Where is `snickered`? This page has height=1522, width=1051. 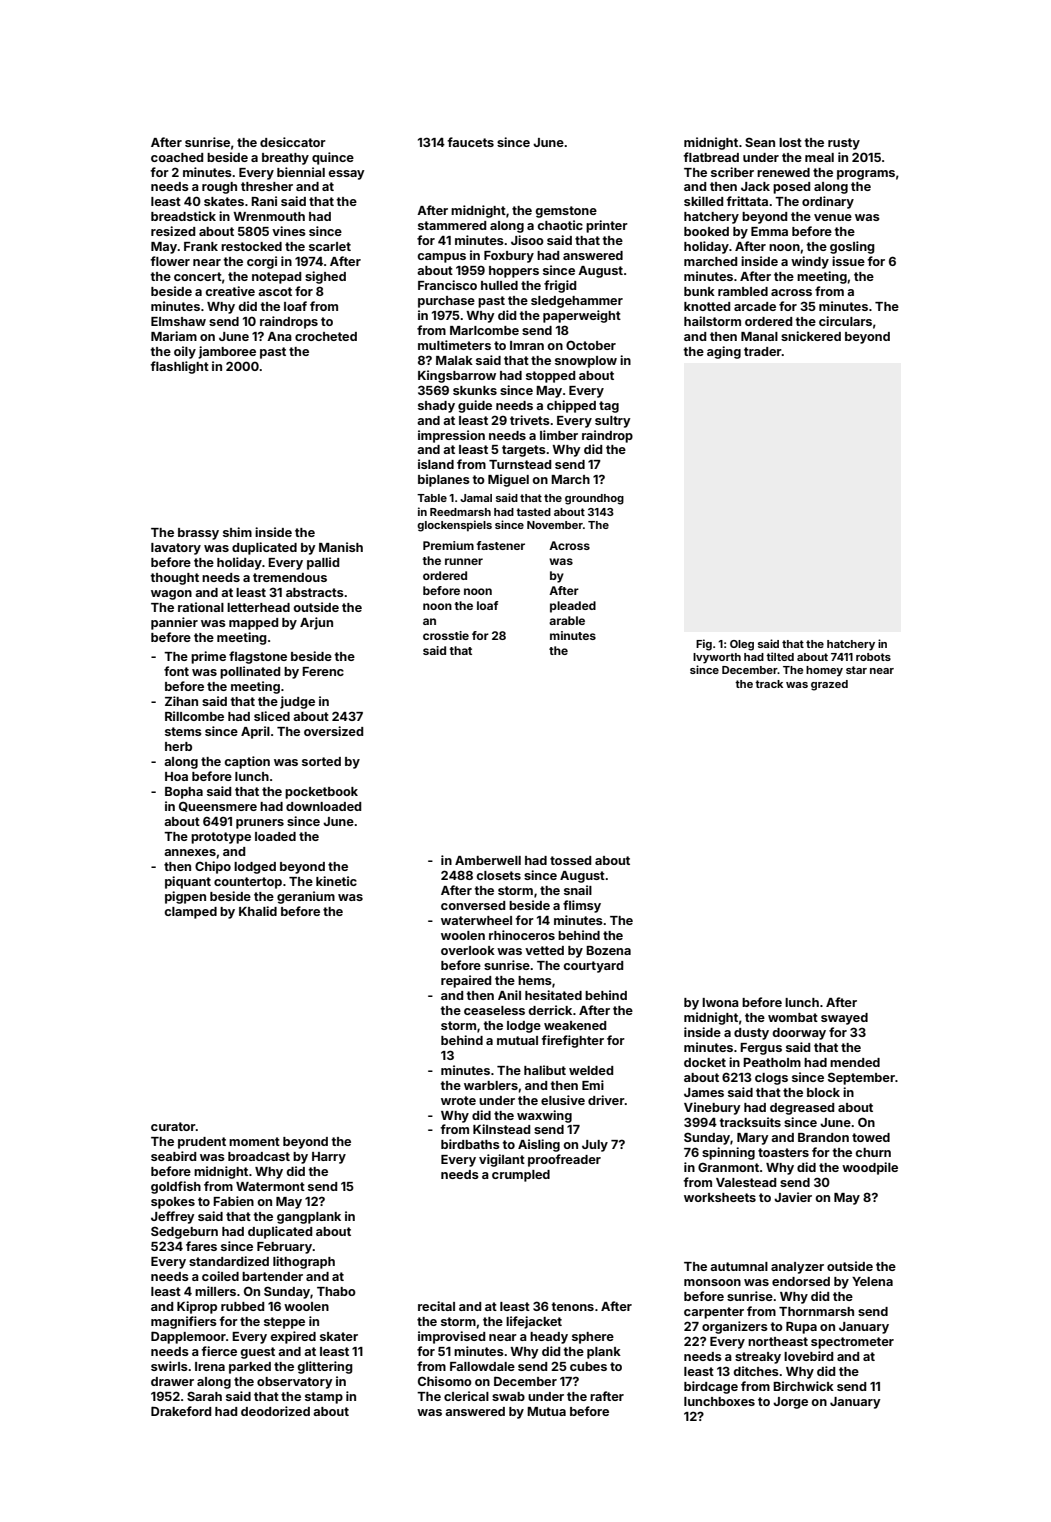 snickered is located at coordinates (811, 336).
